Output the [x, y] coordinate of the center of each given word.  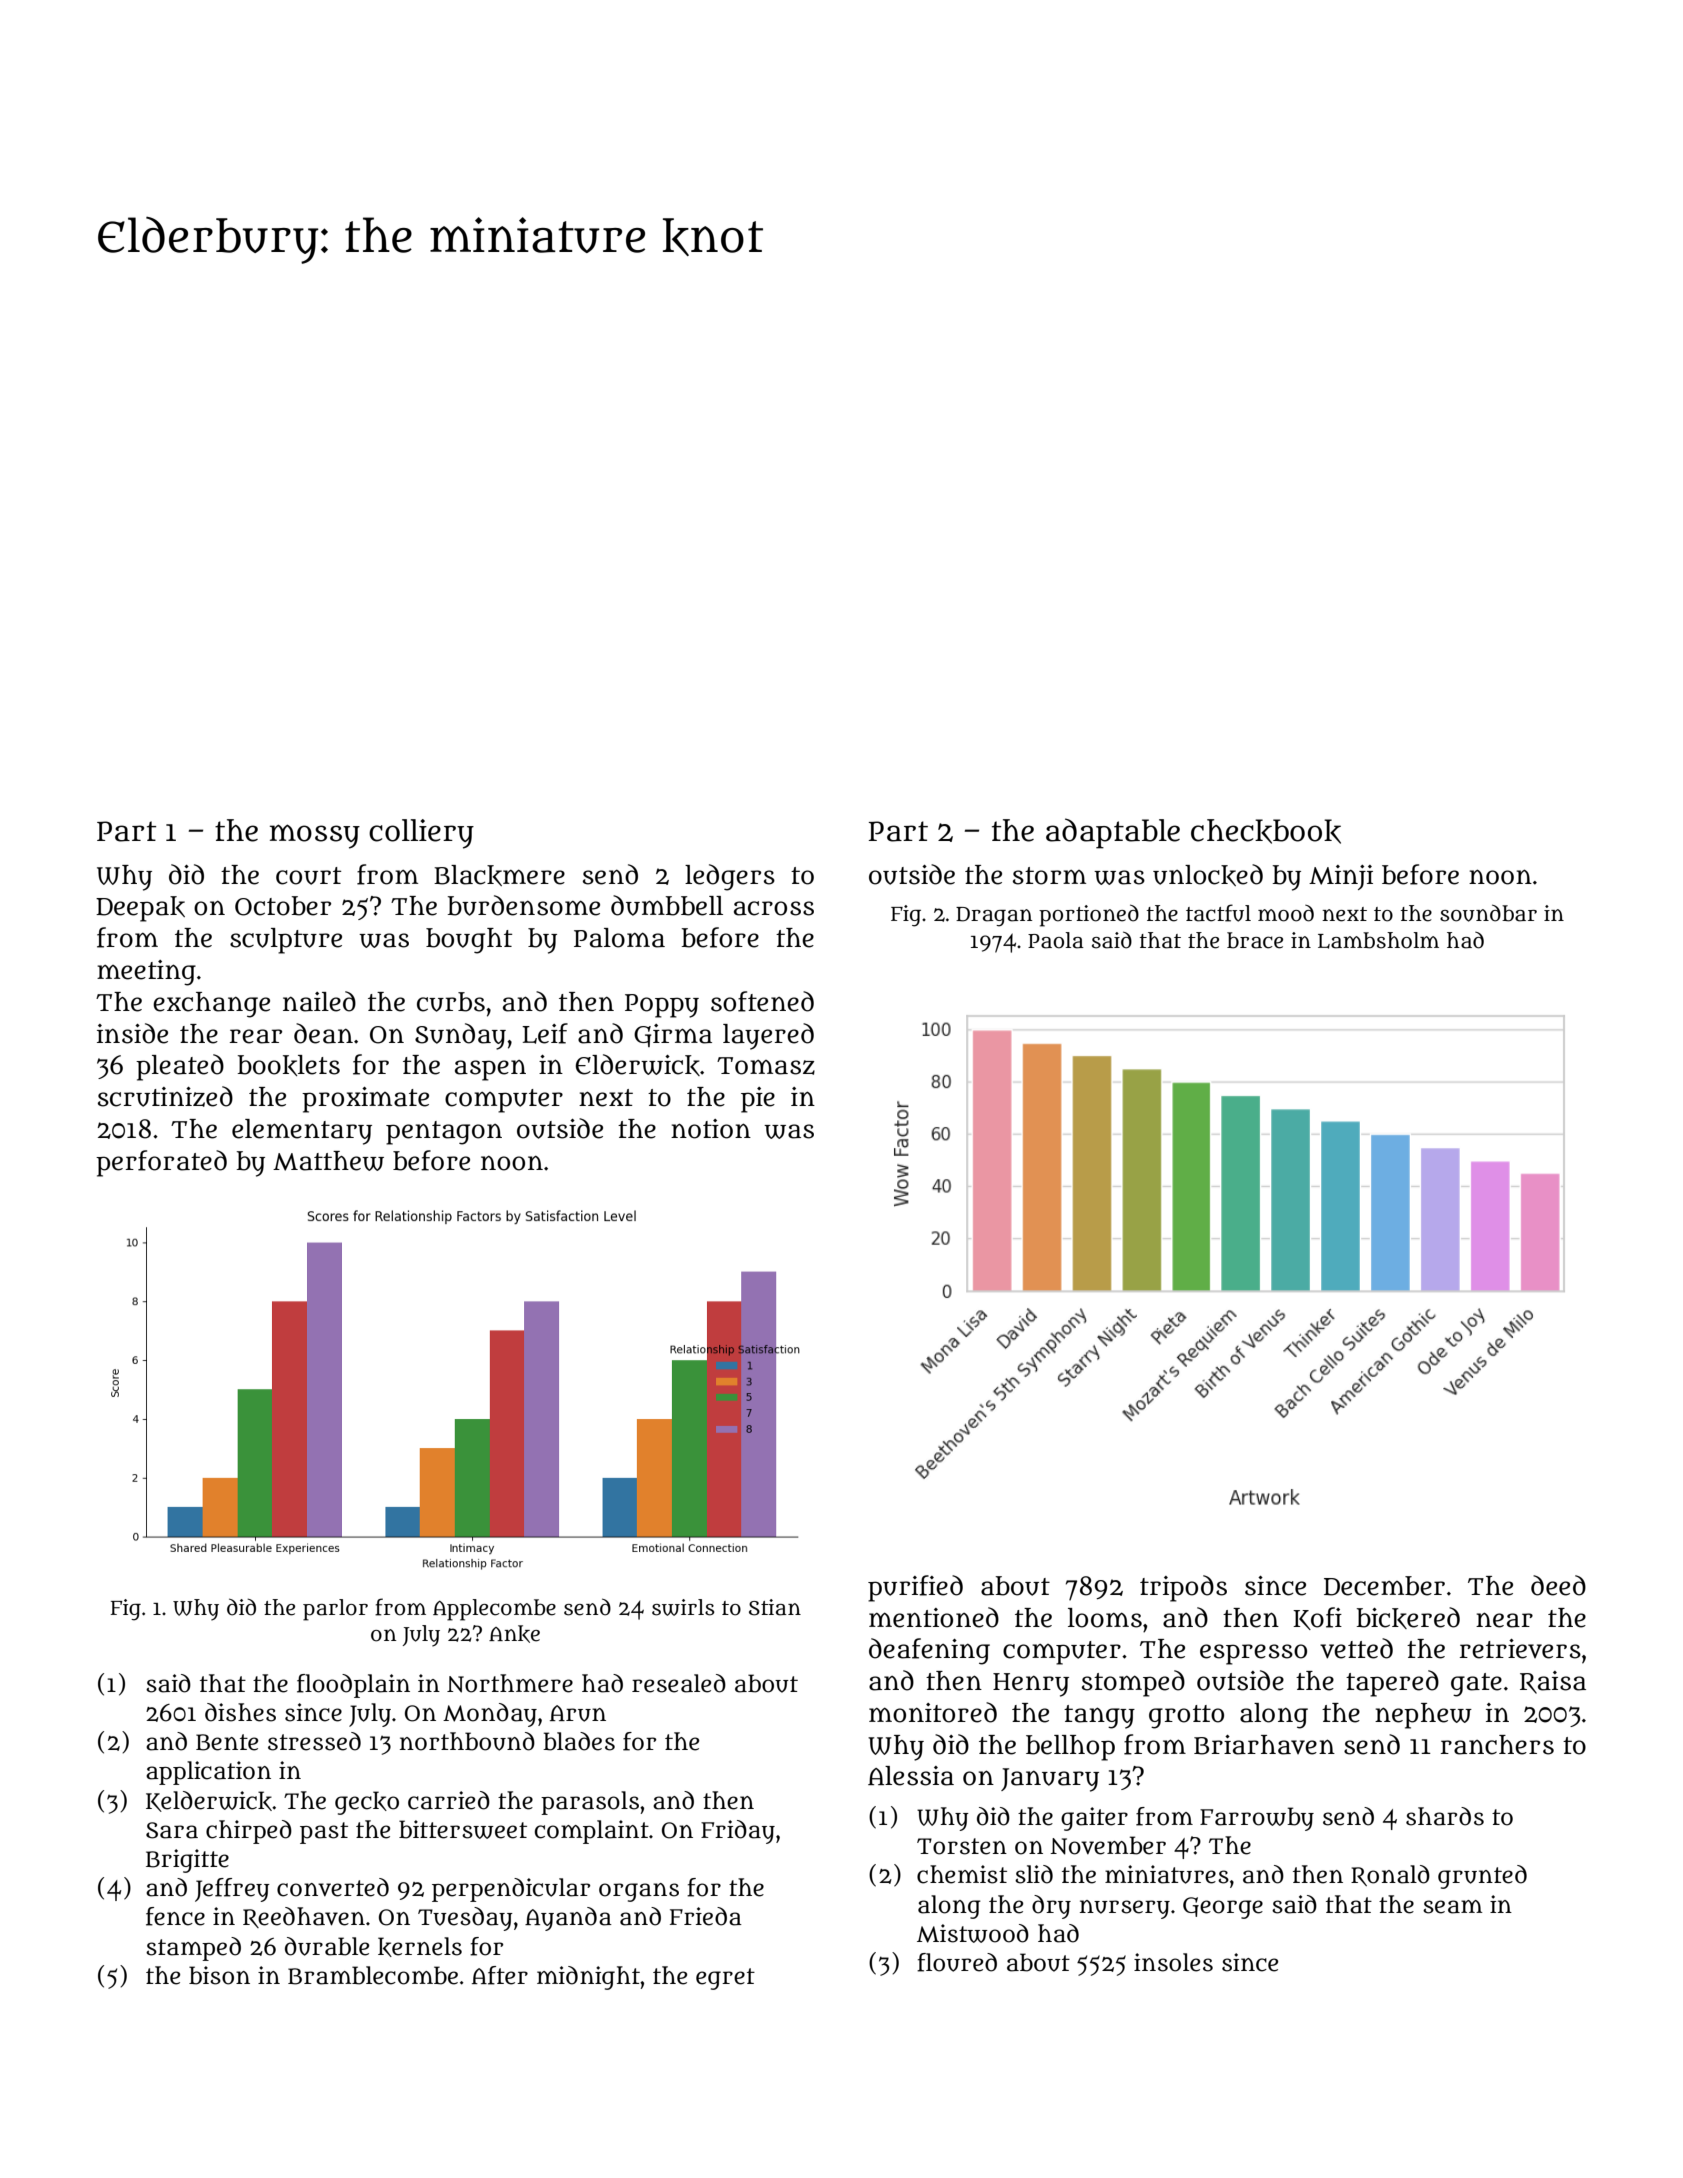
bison [219, 1975]
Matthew [328, 1161]
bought [469, 941]
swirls [683, 1607]
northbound [467, 1741]
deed [1558, 1585]
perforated [161, 1163]
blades [579, 1741]
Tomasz [766, 1066]
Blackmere [499, 875]
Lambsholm [1378, 940]
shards [1445, 1816]
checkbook [1266, 831]
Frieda [706, 1916]
